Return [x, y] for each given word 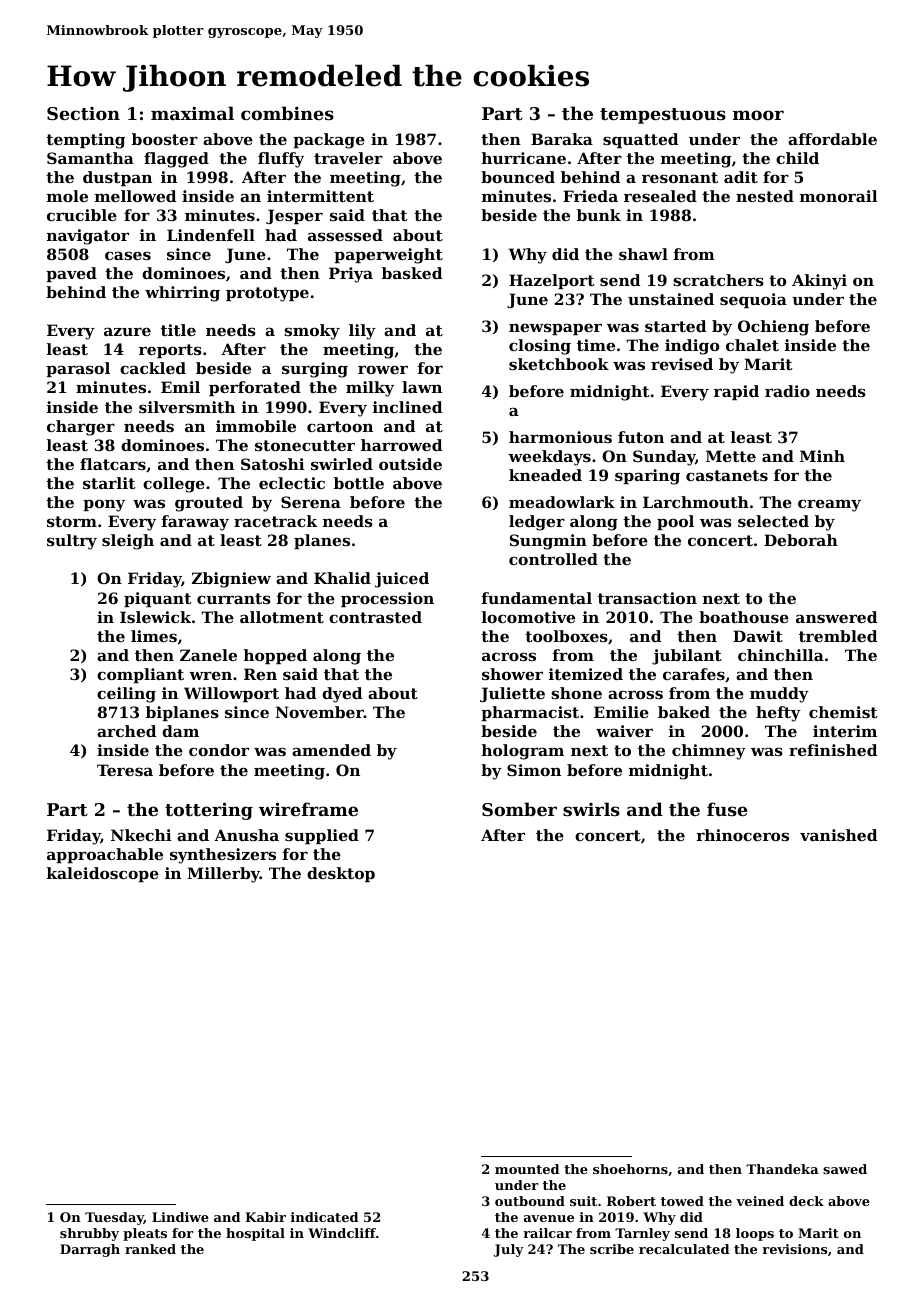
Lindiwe [180, 1217]
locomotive [528, 617]
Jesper [294, 216]
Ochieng [773, 328]
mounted [527, 1169]
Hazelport [551, 281]
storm [72, 521]
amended [331, 750]
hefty [778, 714]
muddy [779, 695]
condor [219, 750]
